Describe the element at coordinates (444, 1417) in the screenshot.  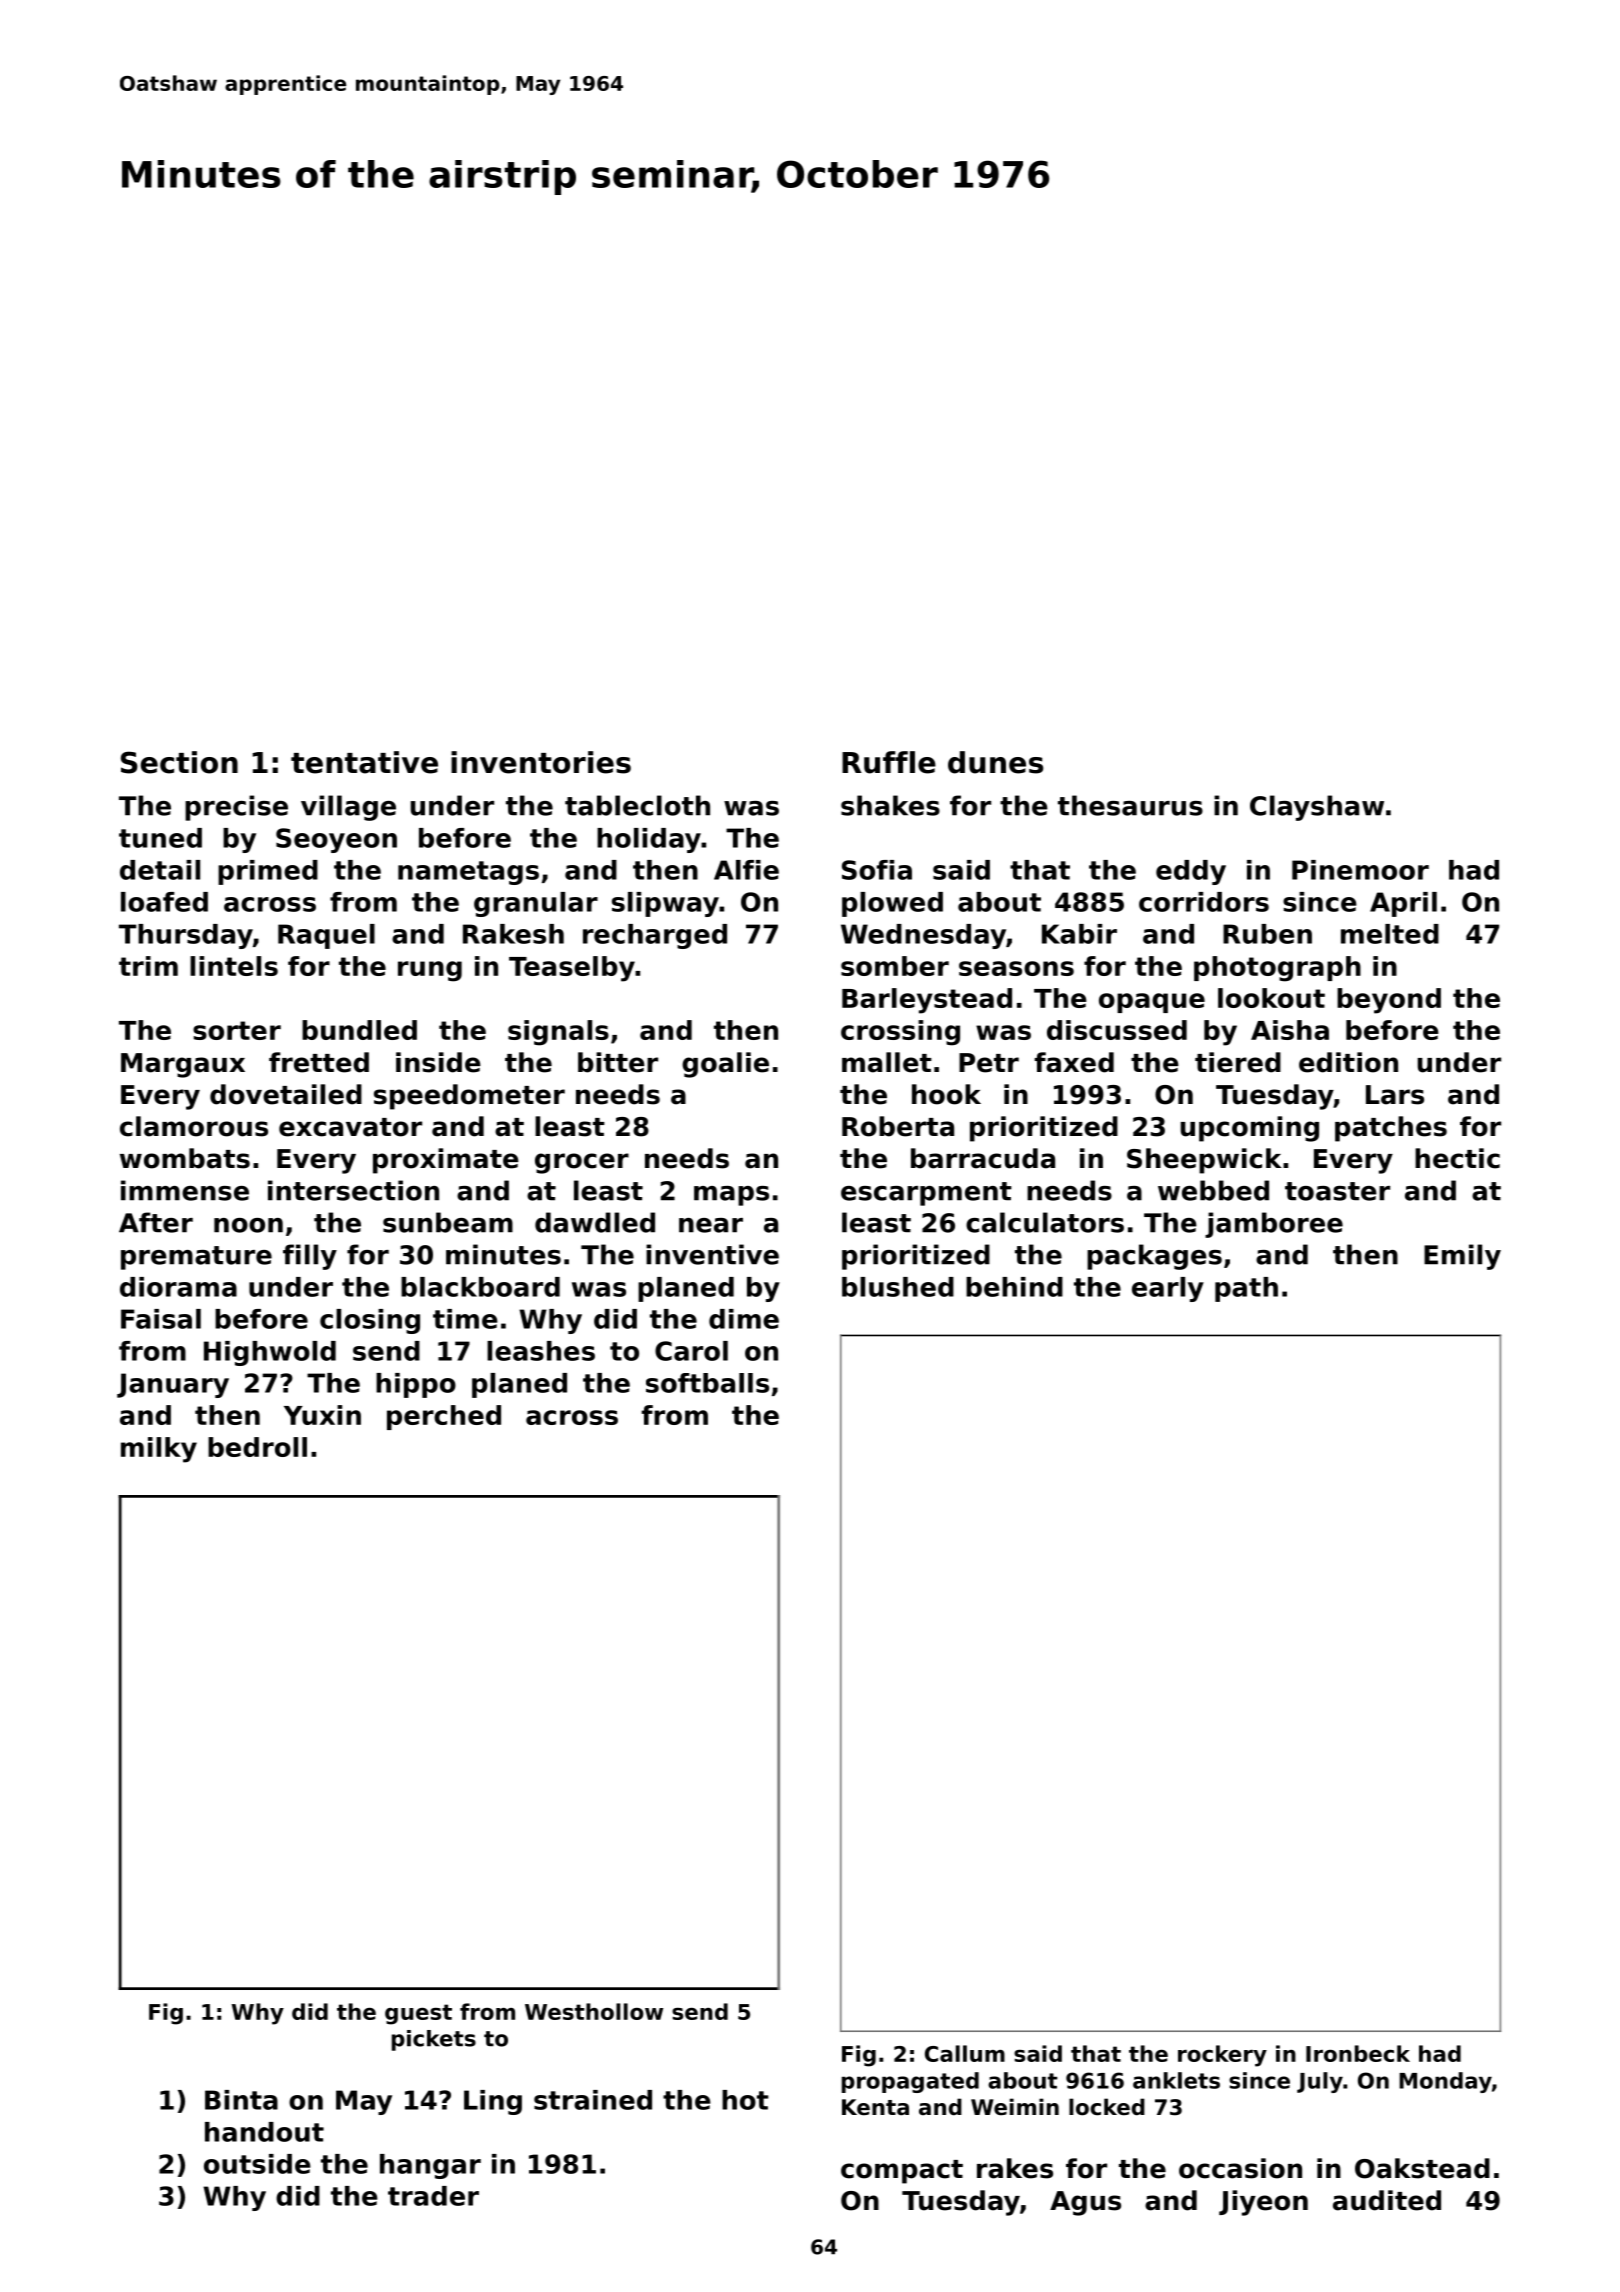
I see `perched` at that location.
